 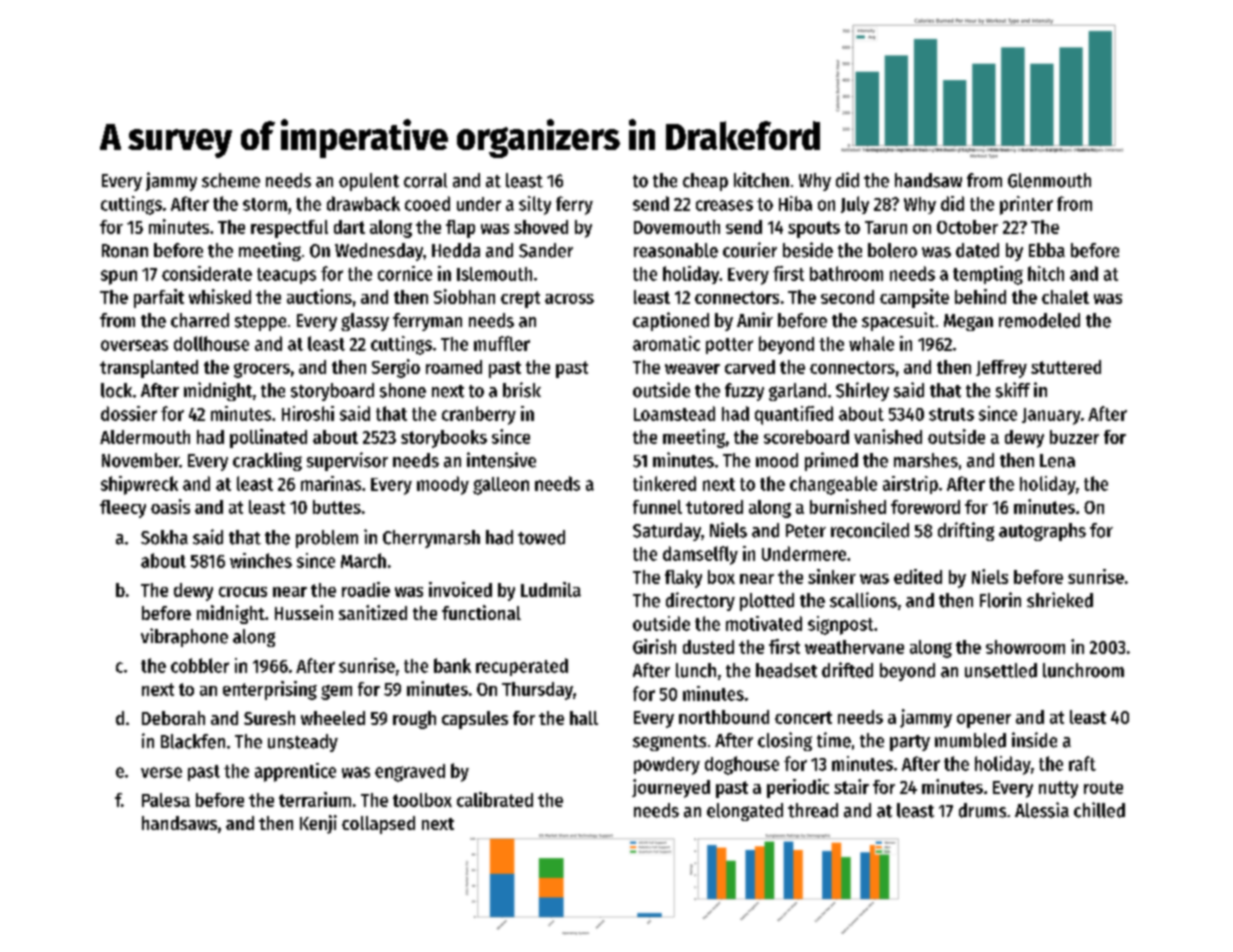 What do you see at coordinates (520, 299) in the page?
I see `crept` at bounding box center [520, 299].
